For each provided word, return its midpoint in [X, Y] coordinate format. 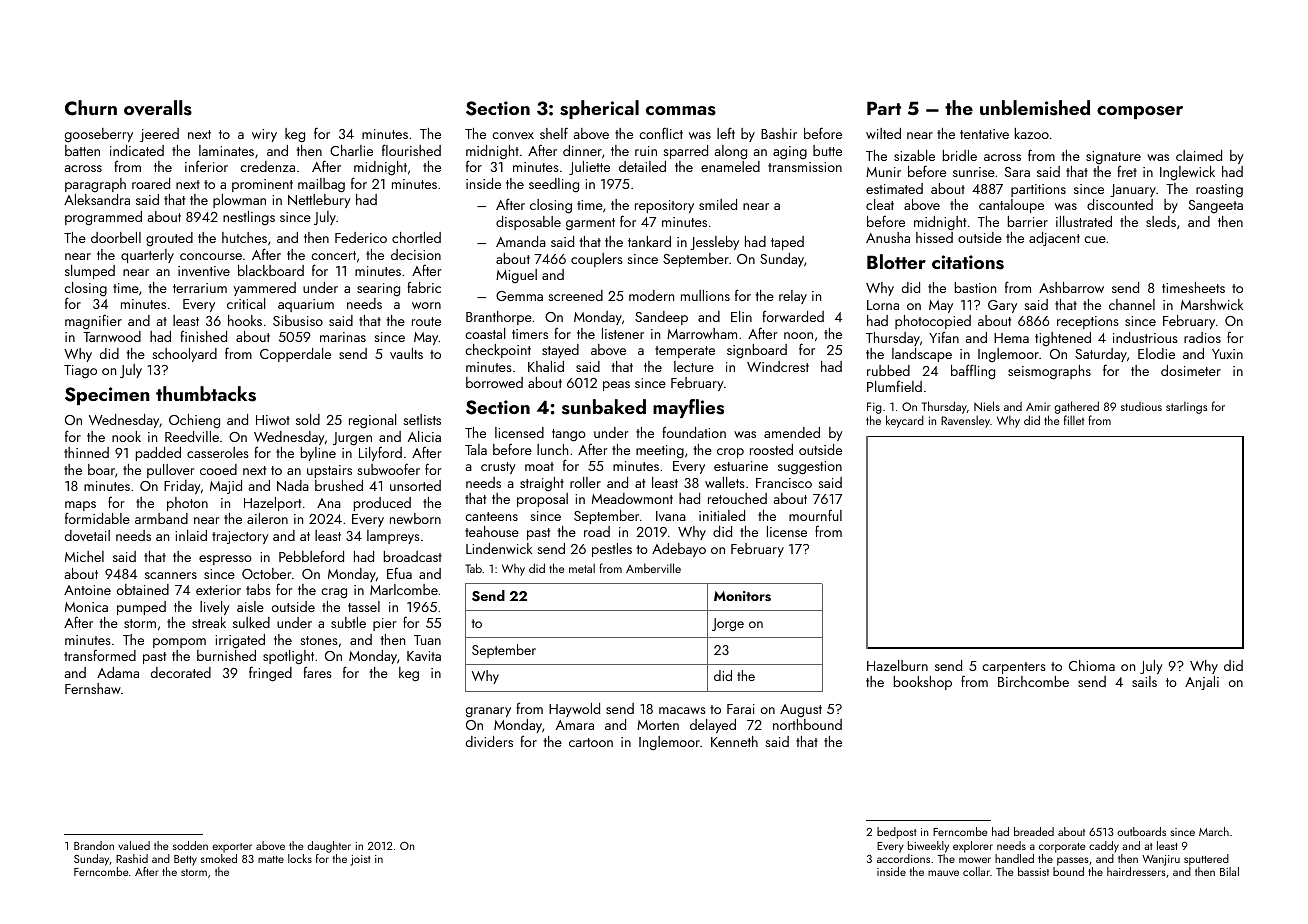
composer [1140, 112]
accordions [903, 858]
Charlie [351, 150]
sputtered [1206, 860]
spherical [599, 109]
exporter [232, 848]
